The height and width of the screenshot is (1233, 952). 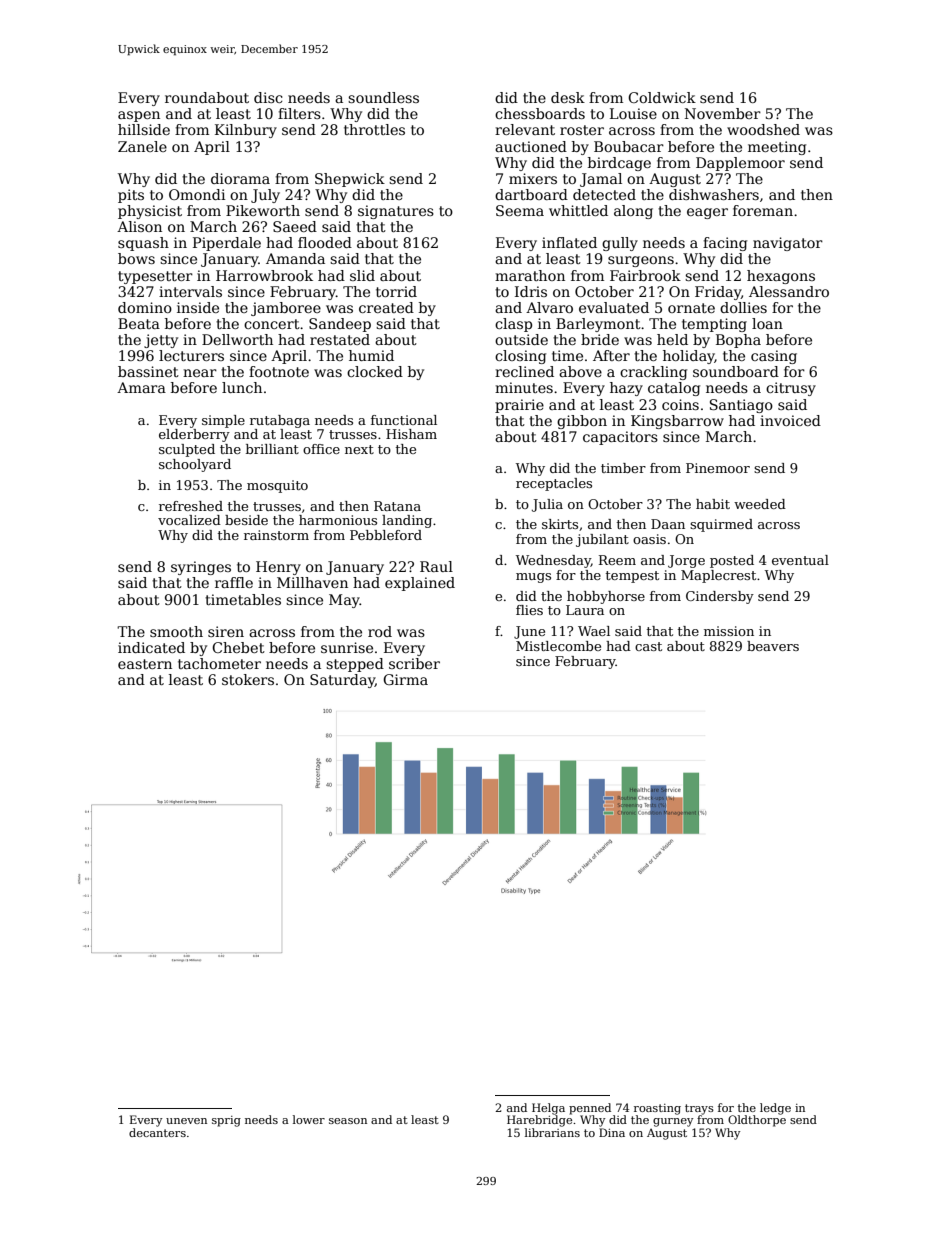 I want to click on simple, so click(x=223, y=421).
